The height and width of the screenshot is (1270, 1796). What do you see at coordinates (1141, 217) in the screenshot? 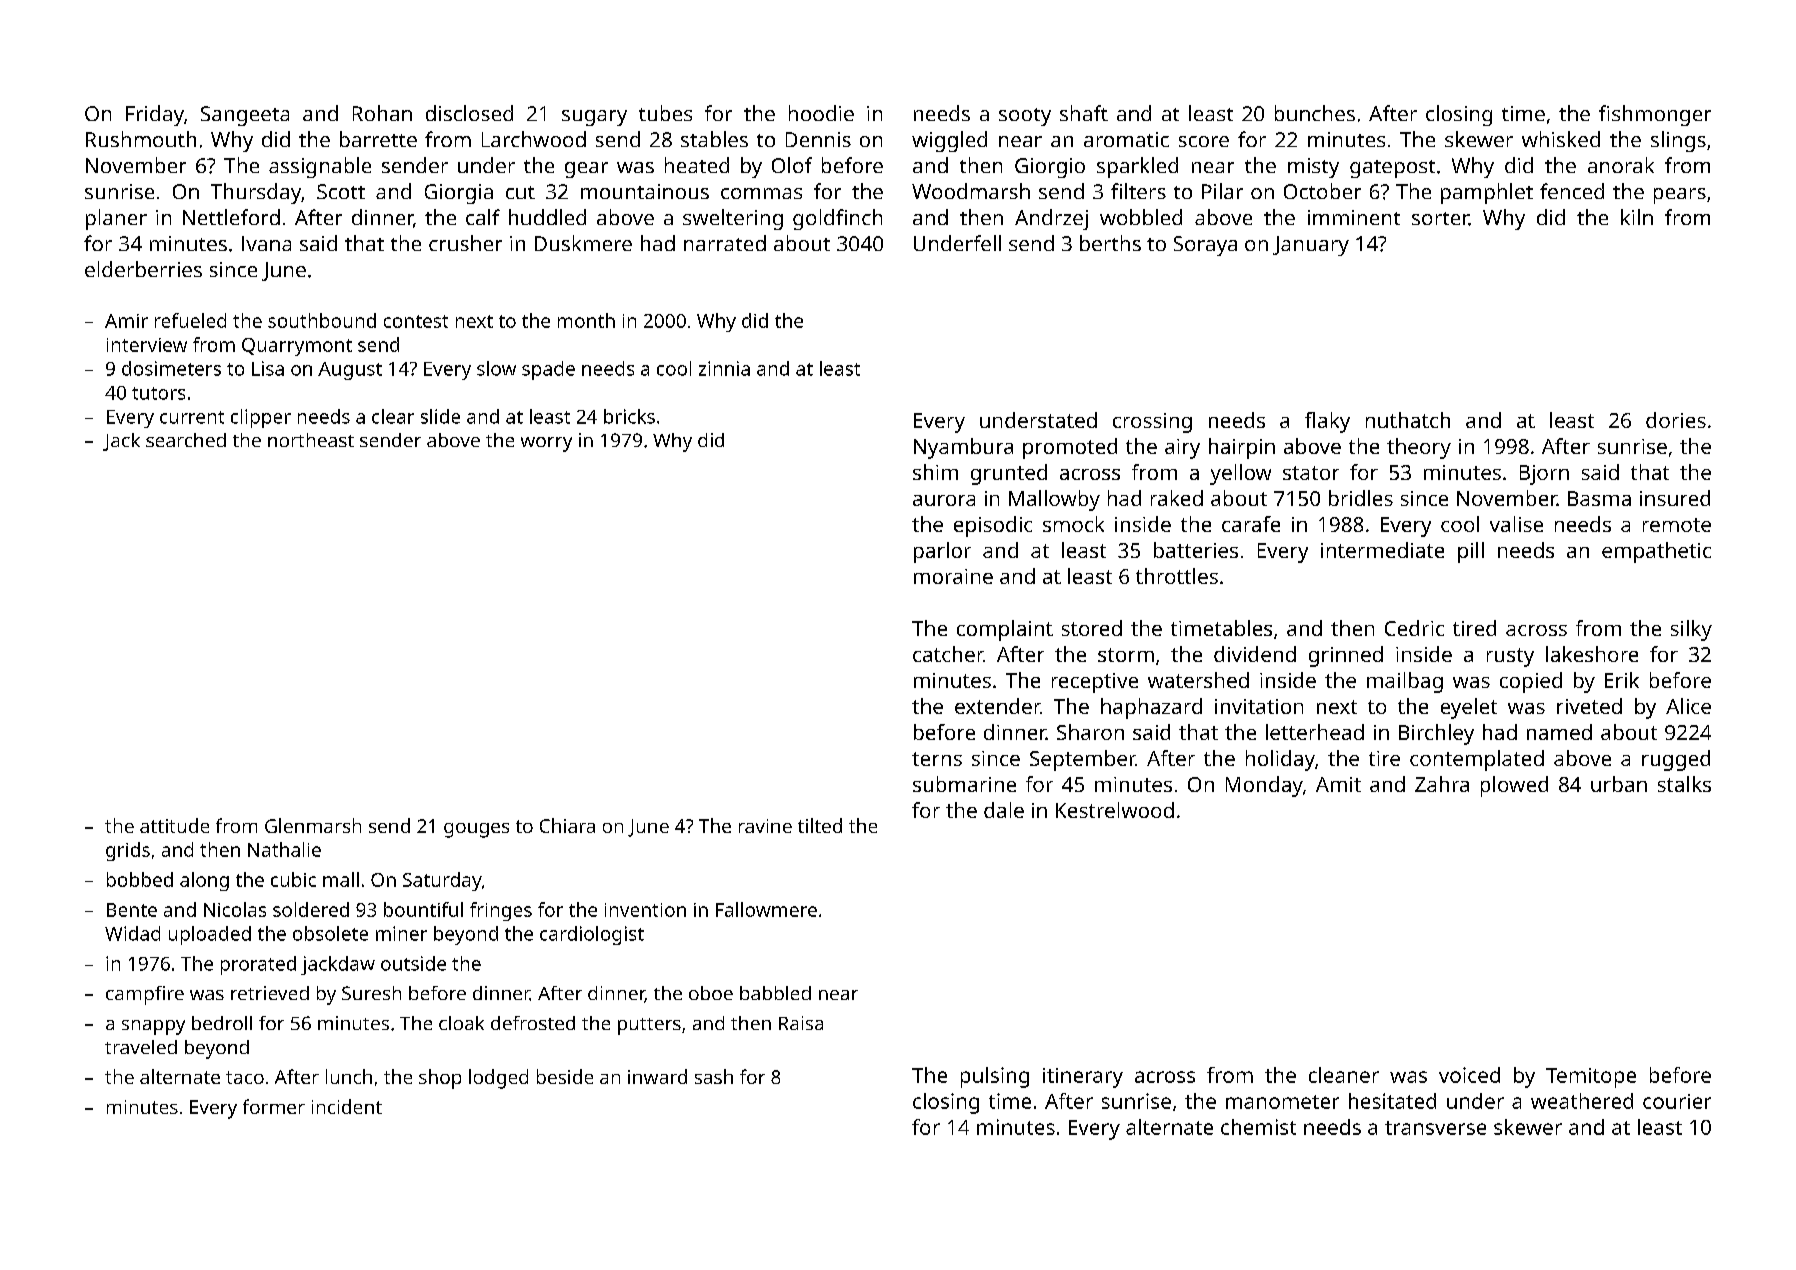
I see `wobbled` at bounding box center [1141, 217].
